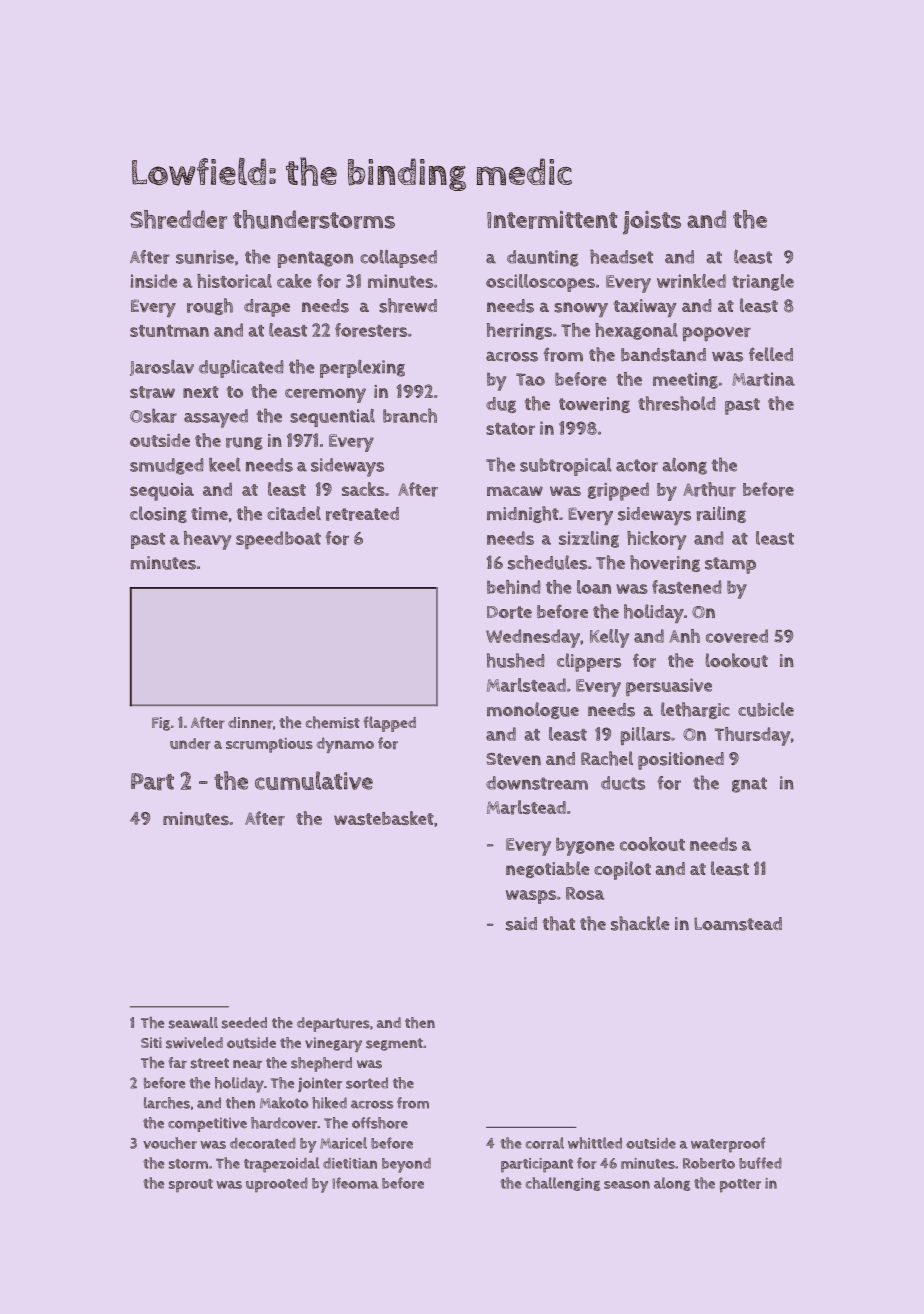 This page has height=1314, width=924. What do you see at coordinates (410, 415) in the page?
I see `branch` at bounding box center [410, 415].
